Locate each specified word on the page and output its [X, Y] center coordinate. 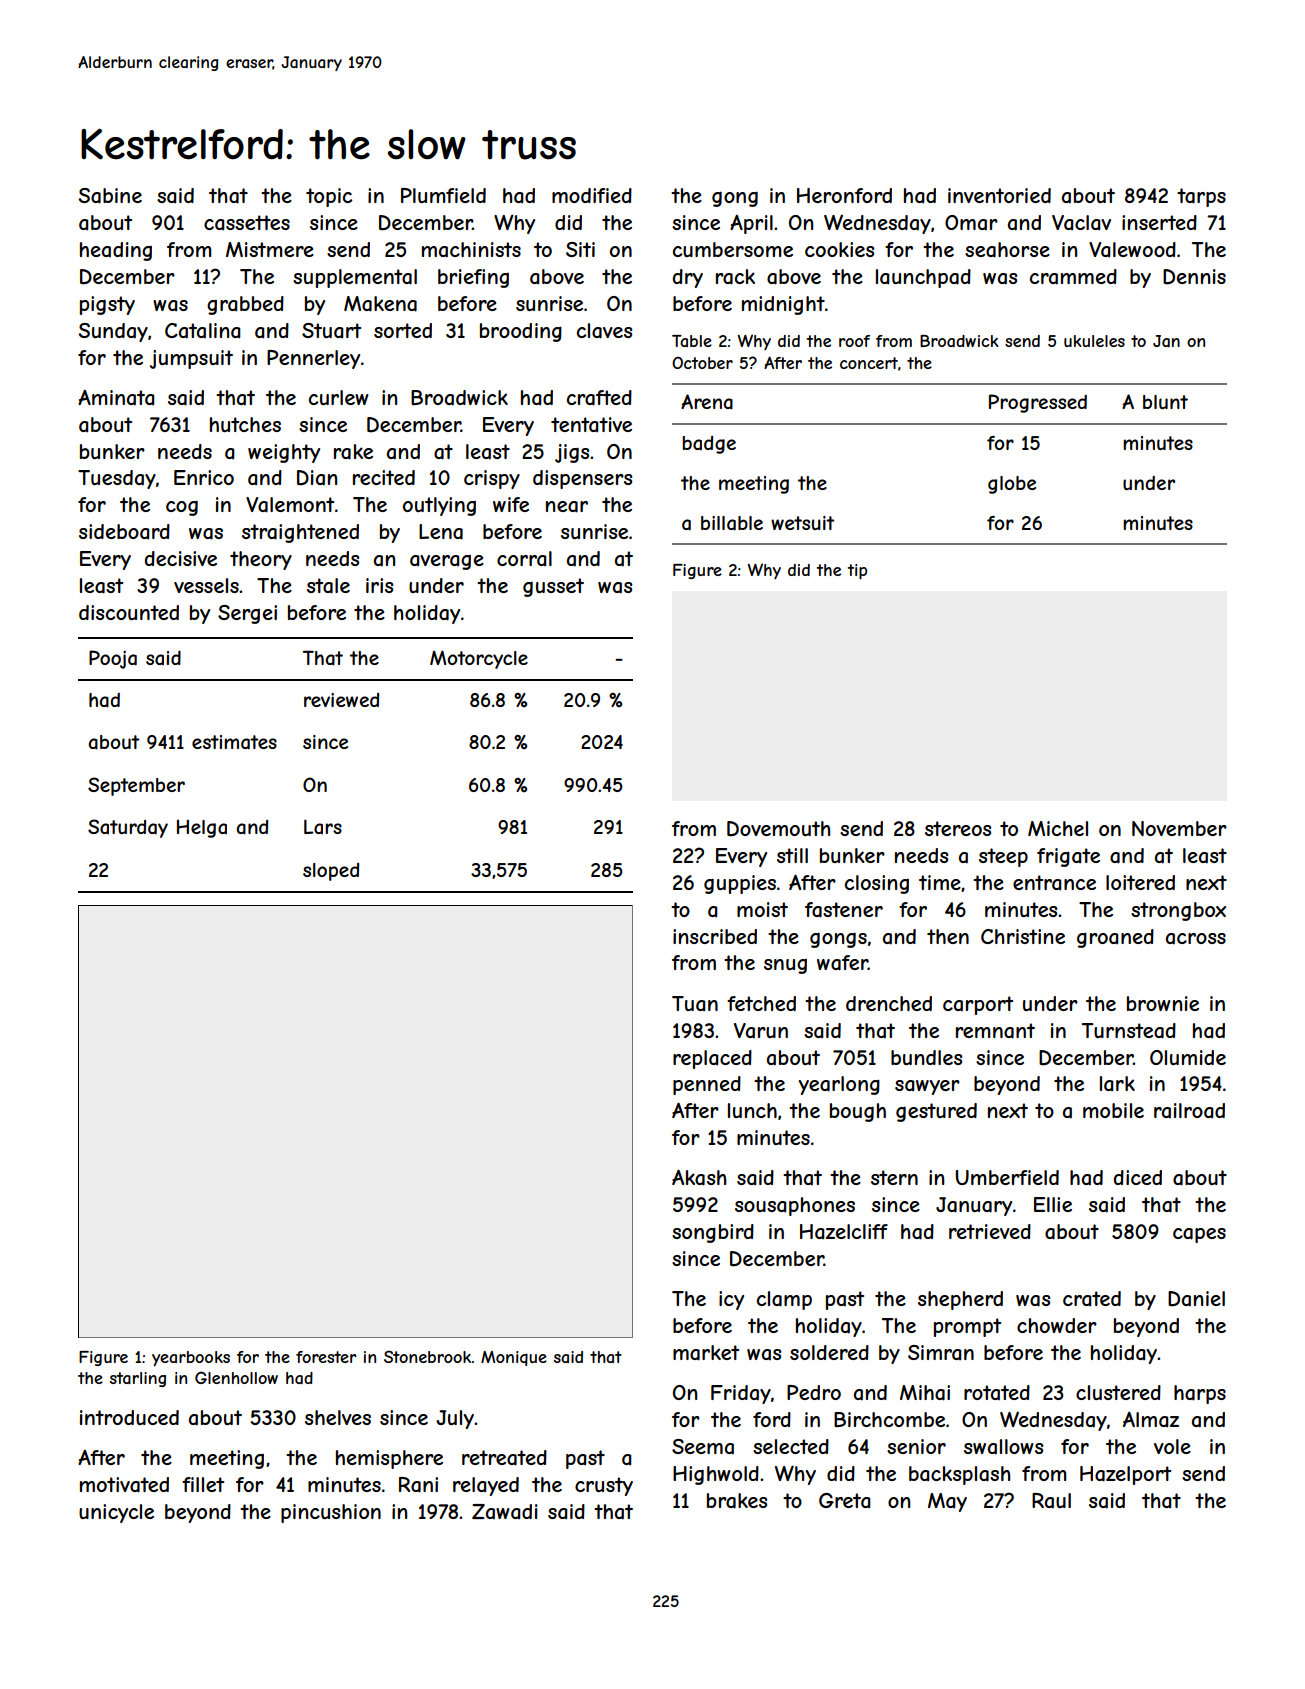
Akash [699, 1178]
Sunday [113, 332]
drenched [889, 1003]
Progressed [1038, 403]
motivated [124, 1485]
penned [707, 1085]
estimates [234, 742]
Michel [1058, 828]
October [702, 363]
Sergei [247, 614]
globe [1012, 485]
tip [857, 571]
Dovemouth [778, 829]
